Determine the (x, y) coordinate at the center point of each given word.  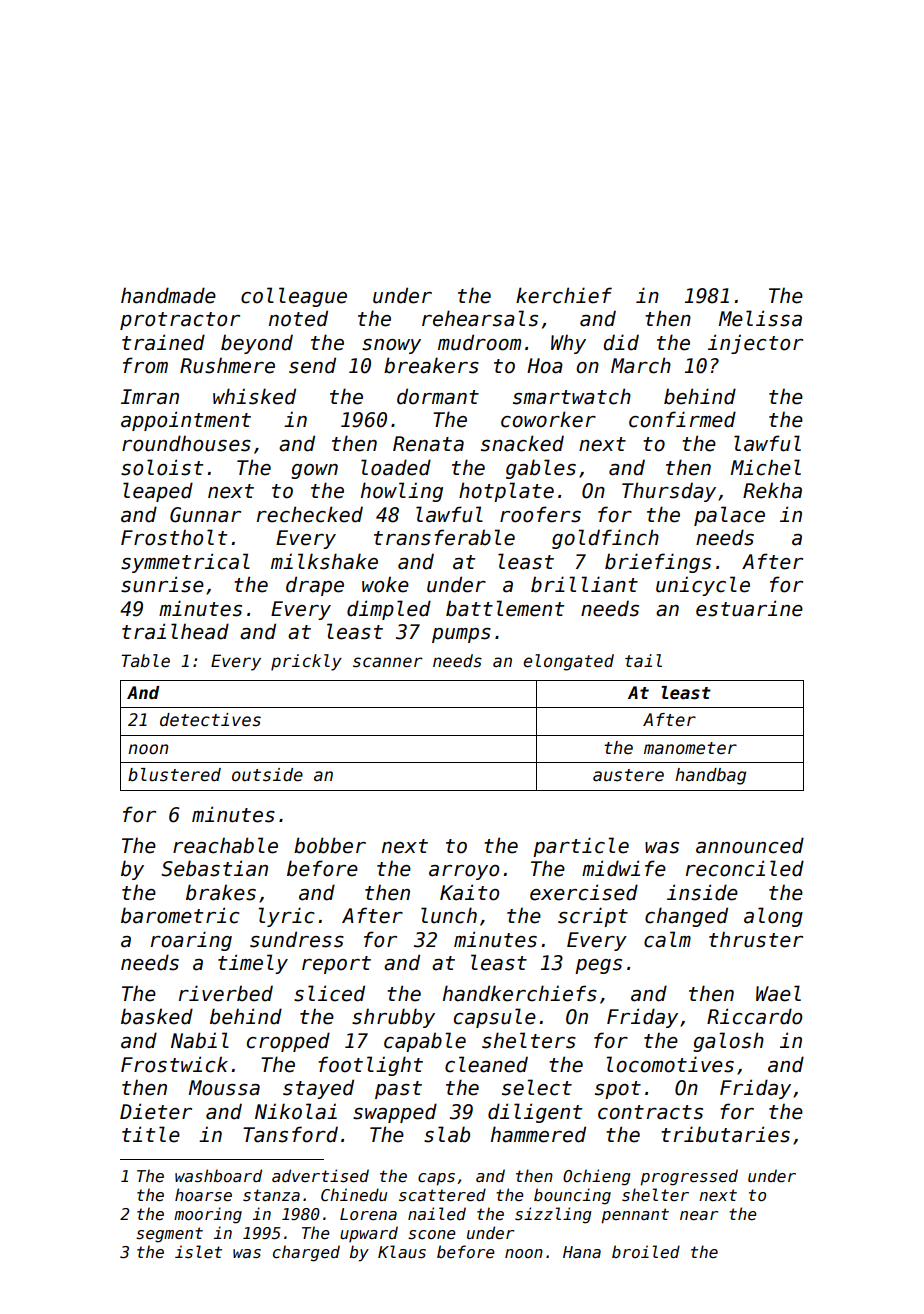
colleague (294, 297)
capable (425, 1042)
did (621, 342)
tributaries (725, 1134)
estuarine (749, 608)
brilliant (584, 584)
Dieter (156, 1111)
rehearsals (480, 318)
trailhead (175, 631)
